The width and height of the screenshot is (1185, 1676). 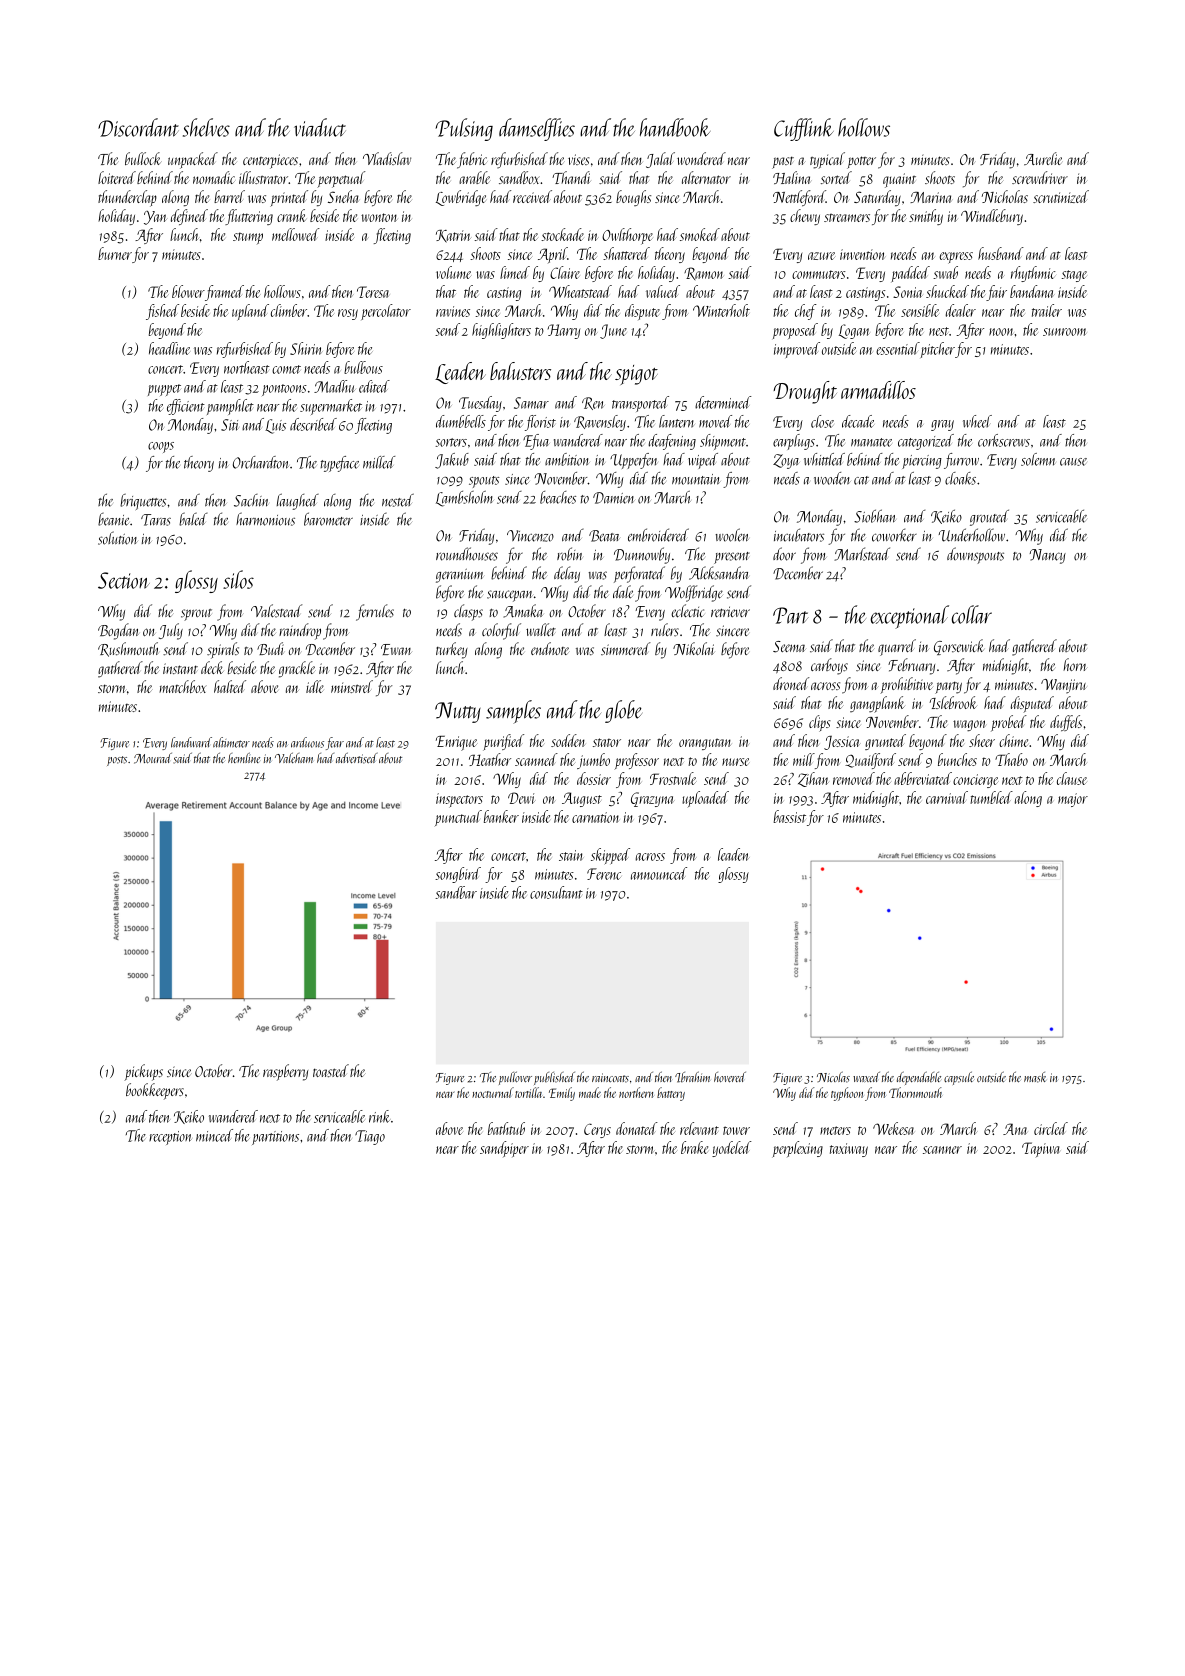 I want to click on Wolfbridge, so click(x=694, y=593).
